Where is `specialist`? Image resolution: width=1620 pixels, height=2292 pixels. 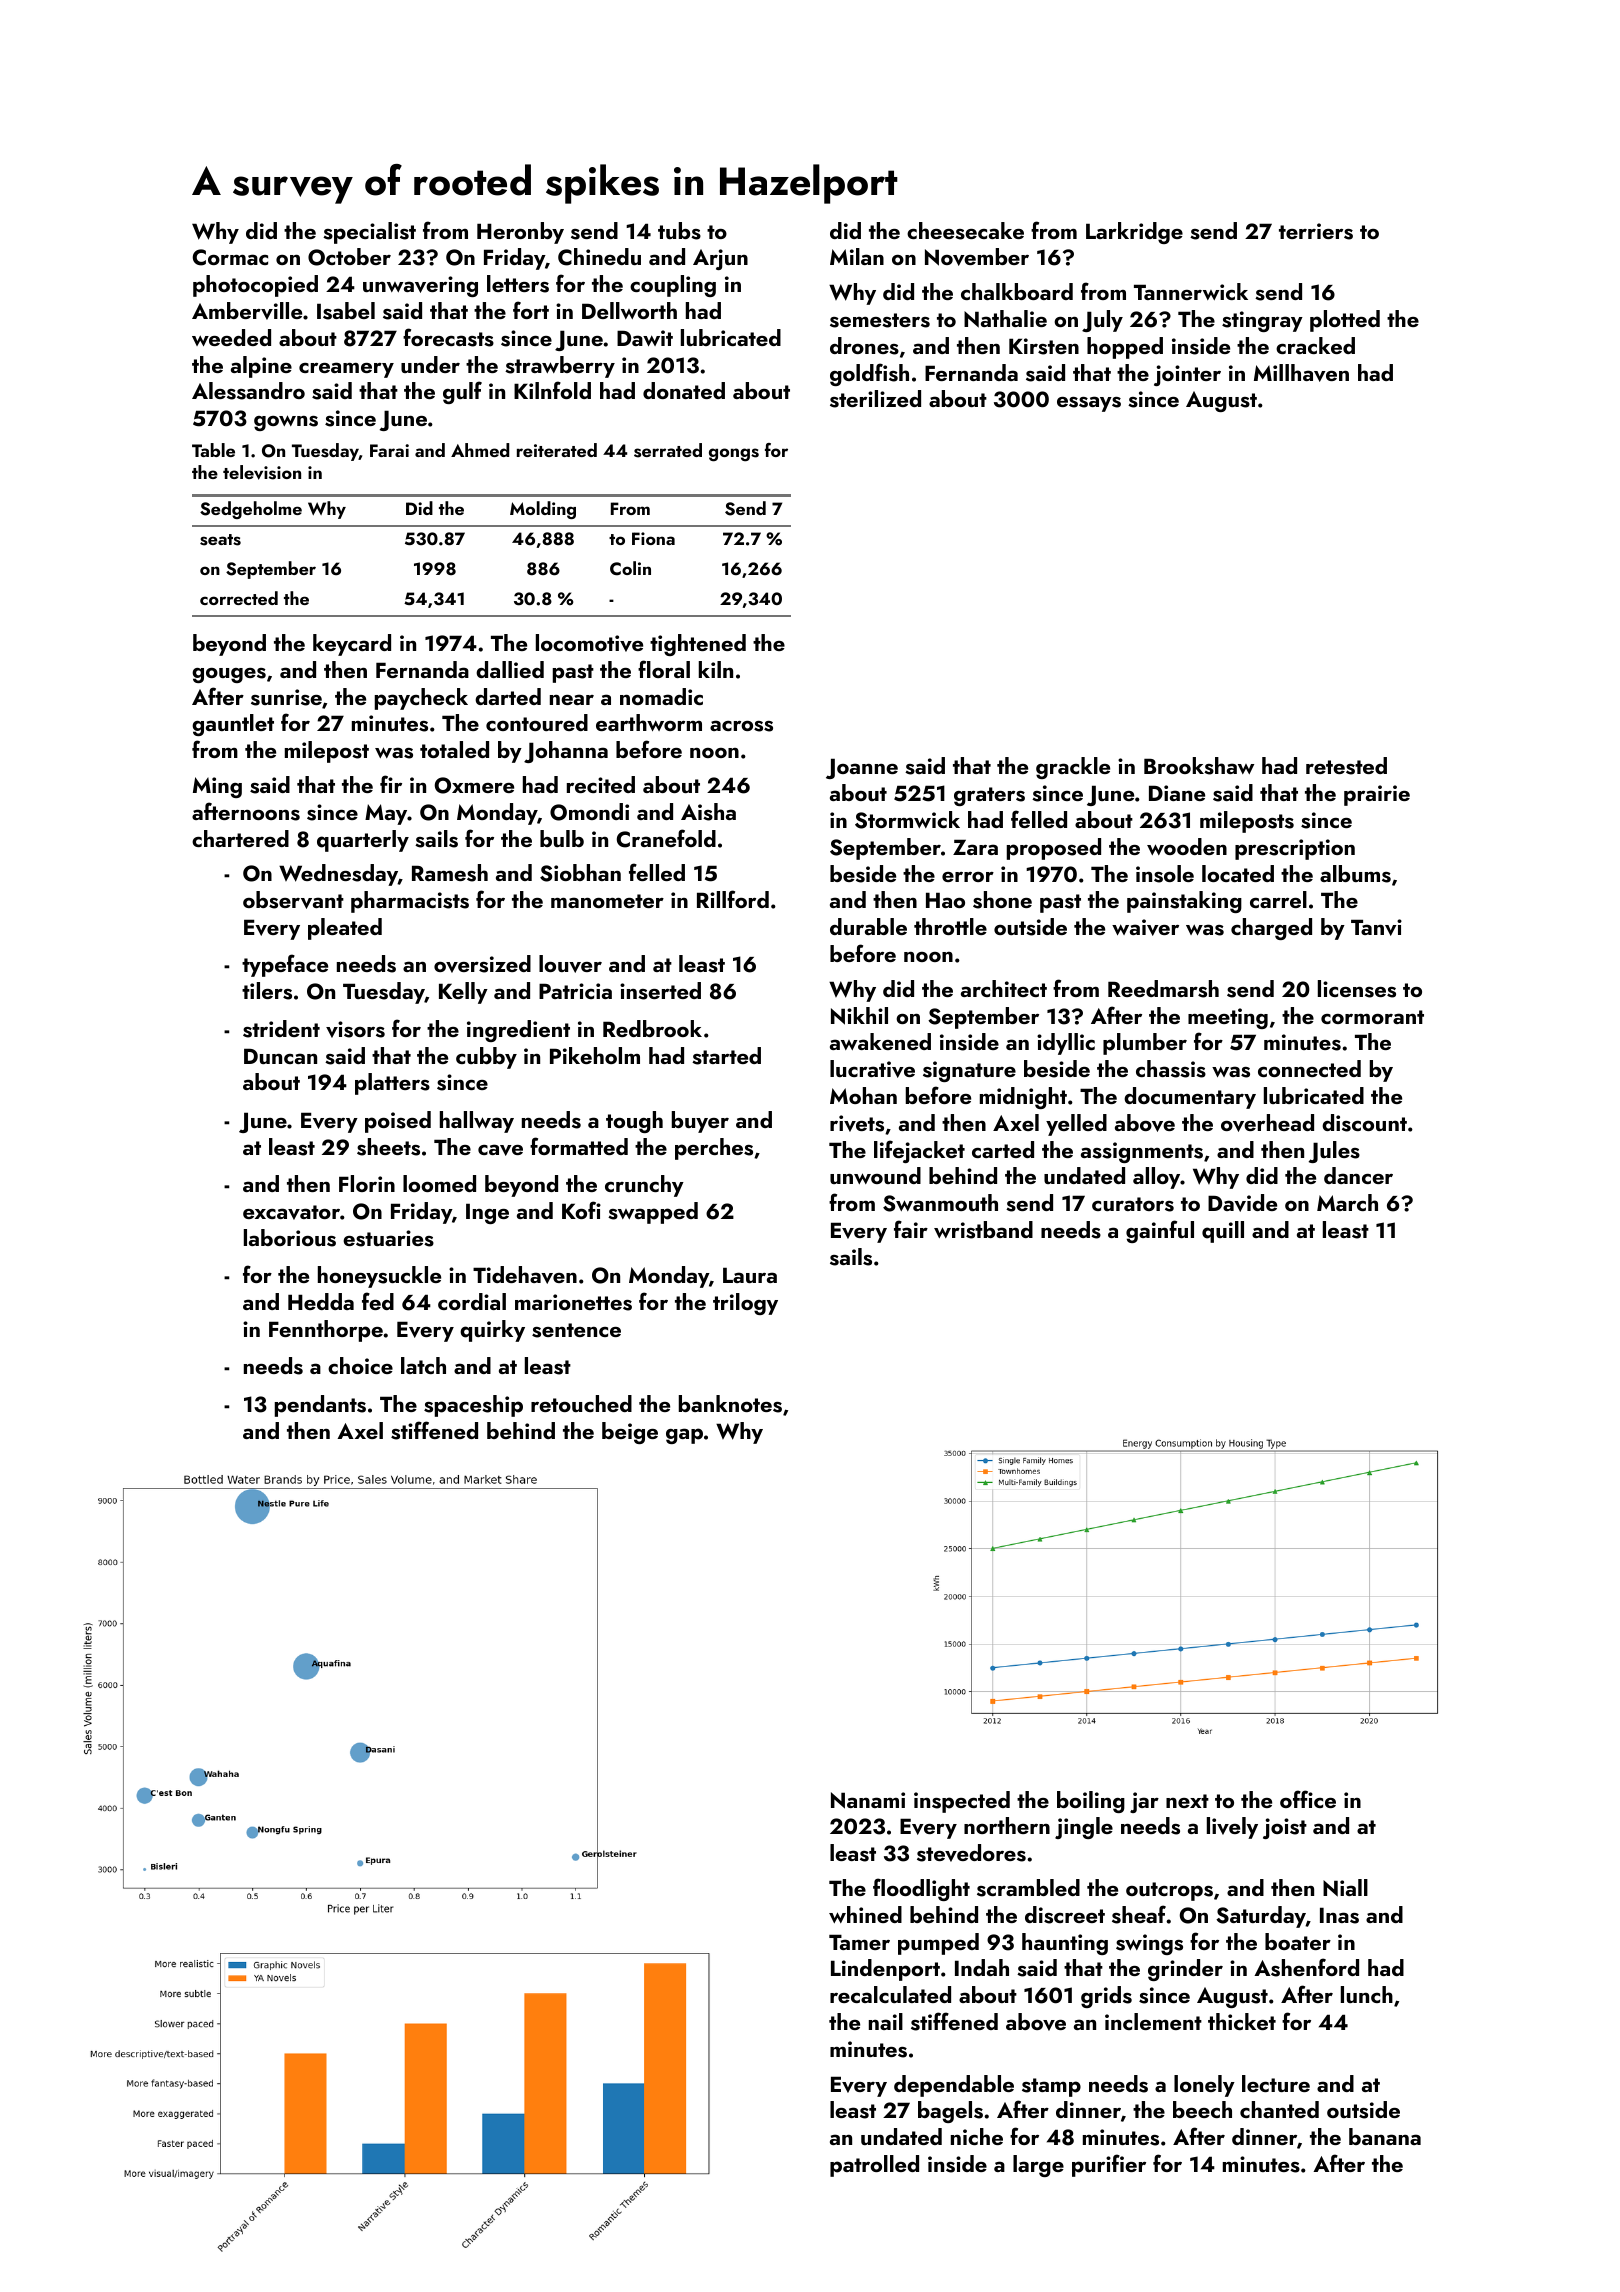
specialist is located at coordinates (369, 233).
